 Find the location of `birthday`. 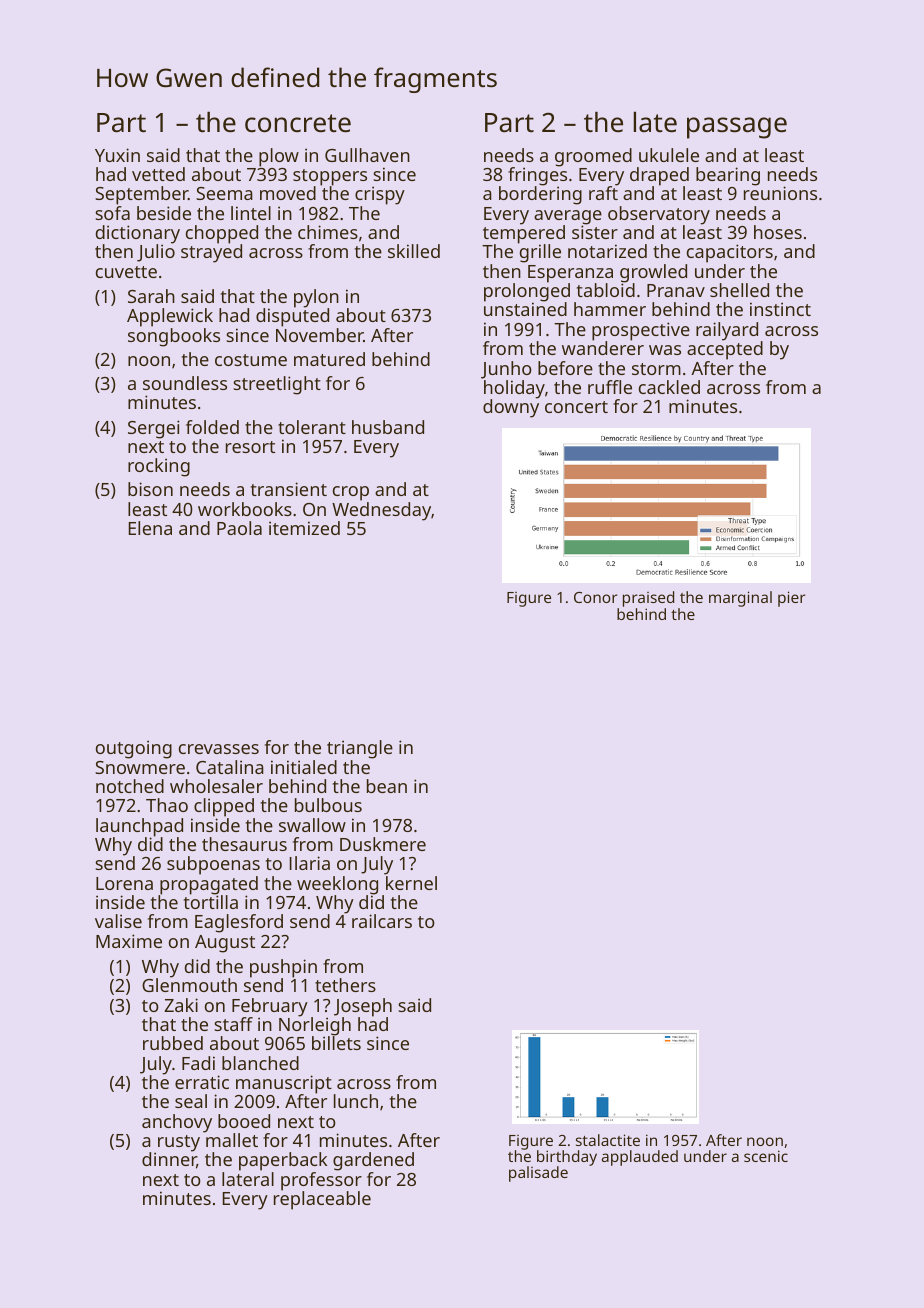

birthday is located at coordinates (567, 1158).
